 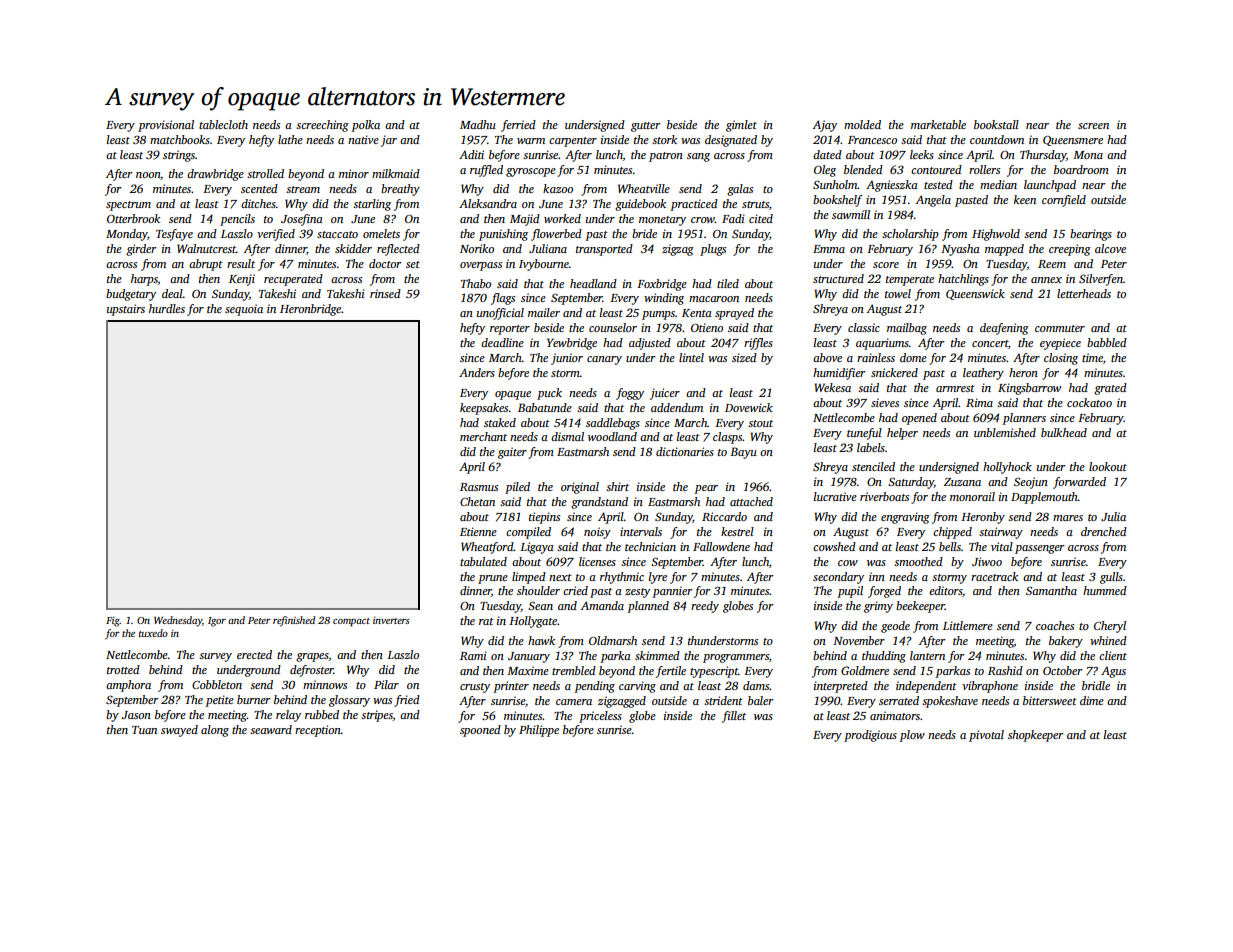 What do you see at coordinates (126, 310) in the page?
I see `upstairs` at bounding box center [126, 310].
